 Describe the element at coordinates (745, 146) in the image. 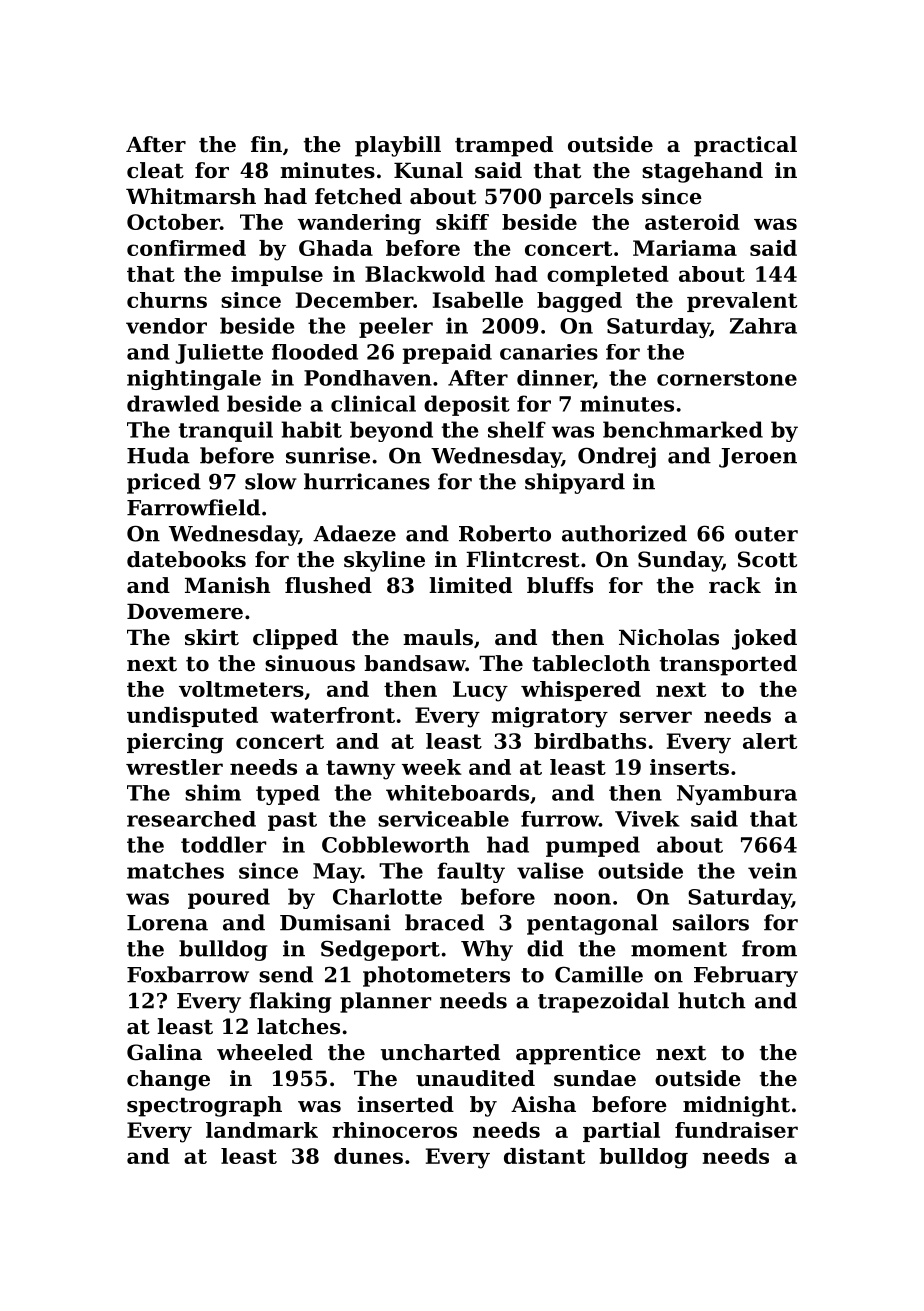

I see `practical` at that location.
